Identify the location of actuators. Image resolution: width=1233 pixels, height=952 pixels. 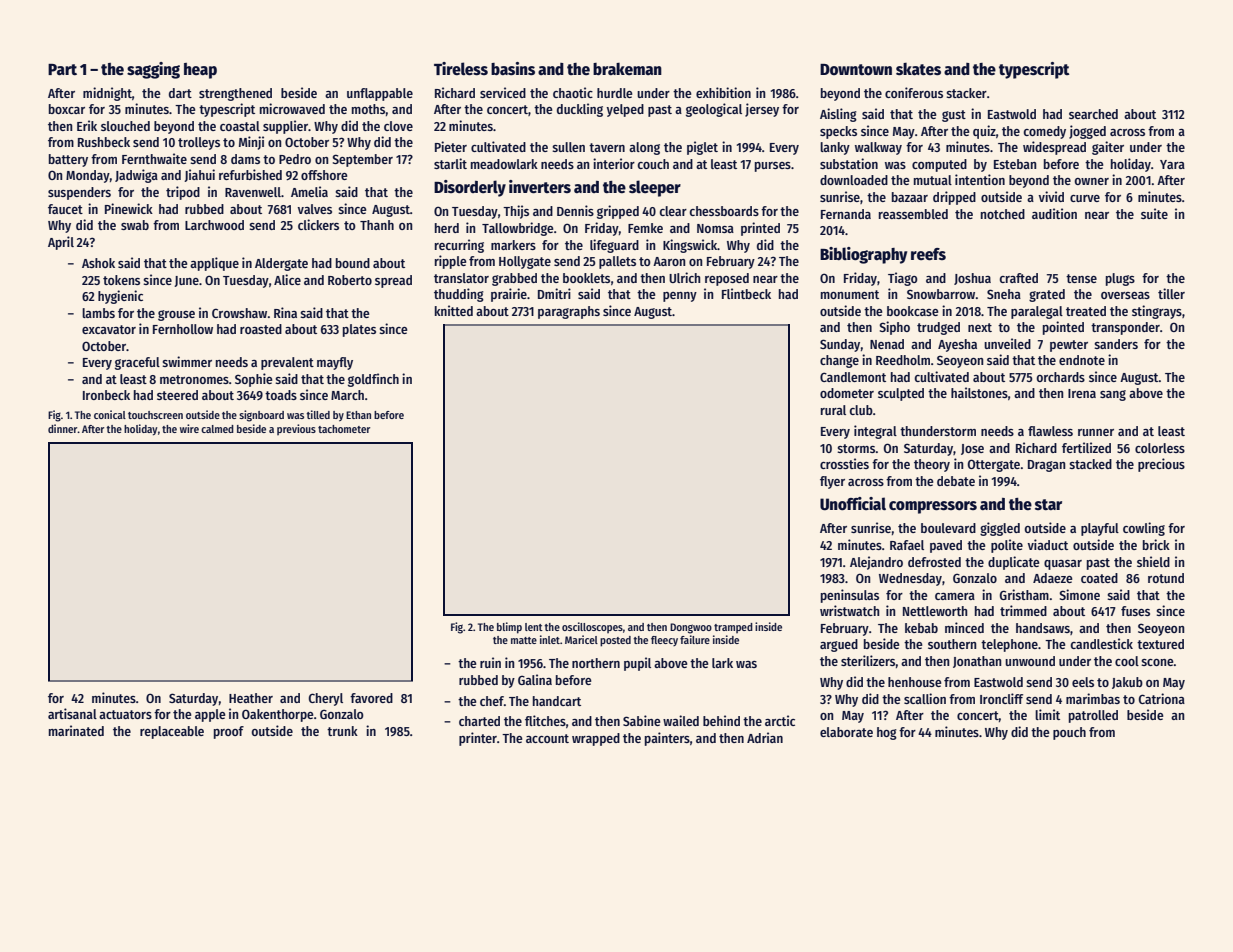
(125, 714).
